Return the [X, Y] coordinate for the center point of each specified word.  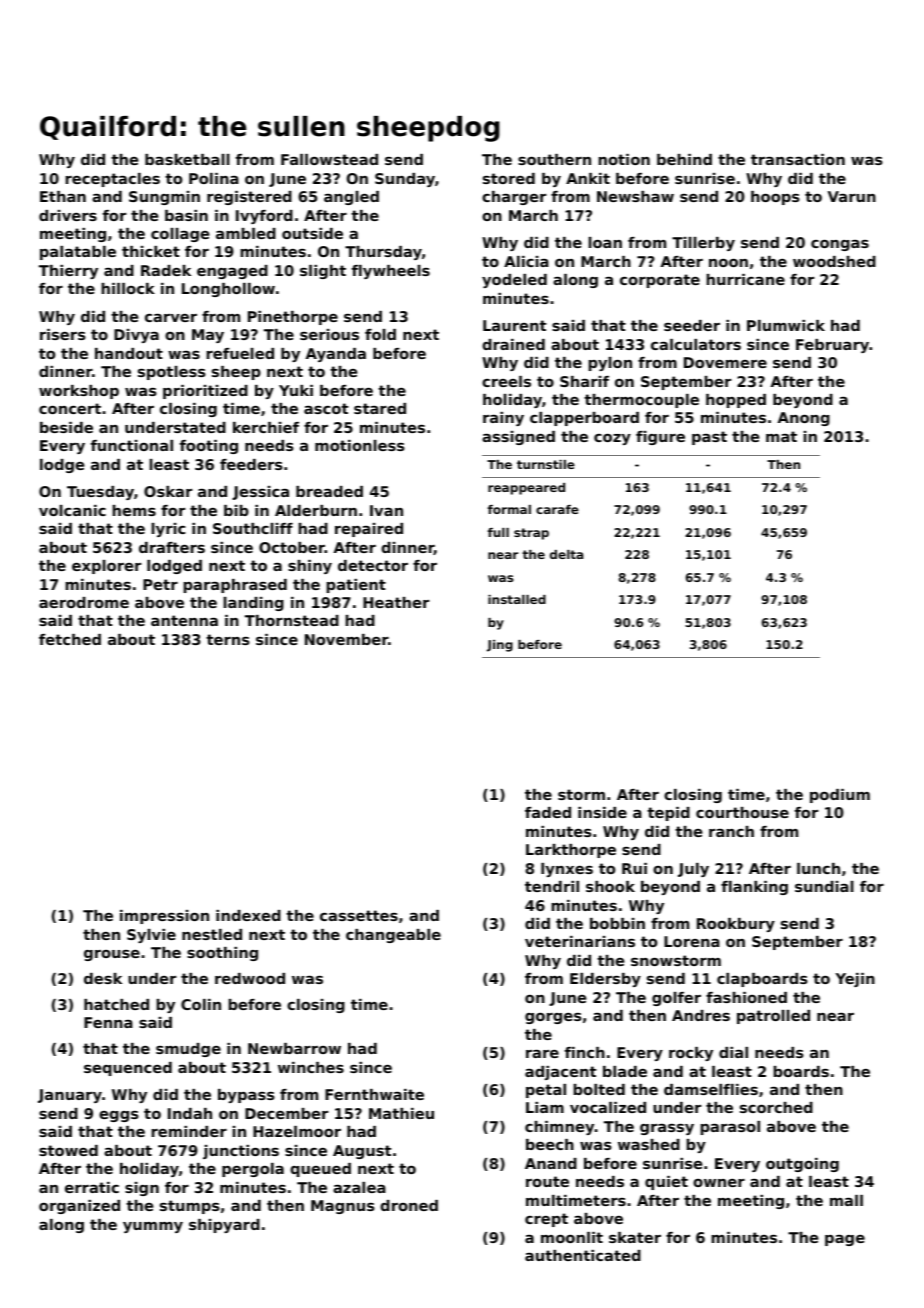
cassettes [359, 915]
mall [846, 1200]
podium [840, 796]
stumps [190, 1207]
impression [164, 917]
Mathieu [401, 1113]
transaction [798, 159]
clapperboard [584, 419]
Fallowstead [329, 159]
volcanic [72, 510]
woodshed [834, 261]
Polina [214, 178]
